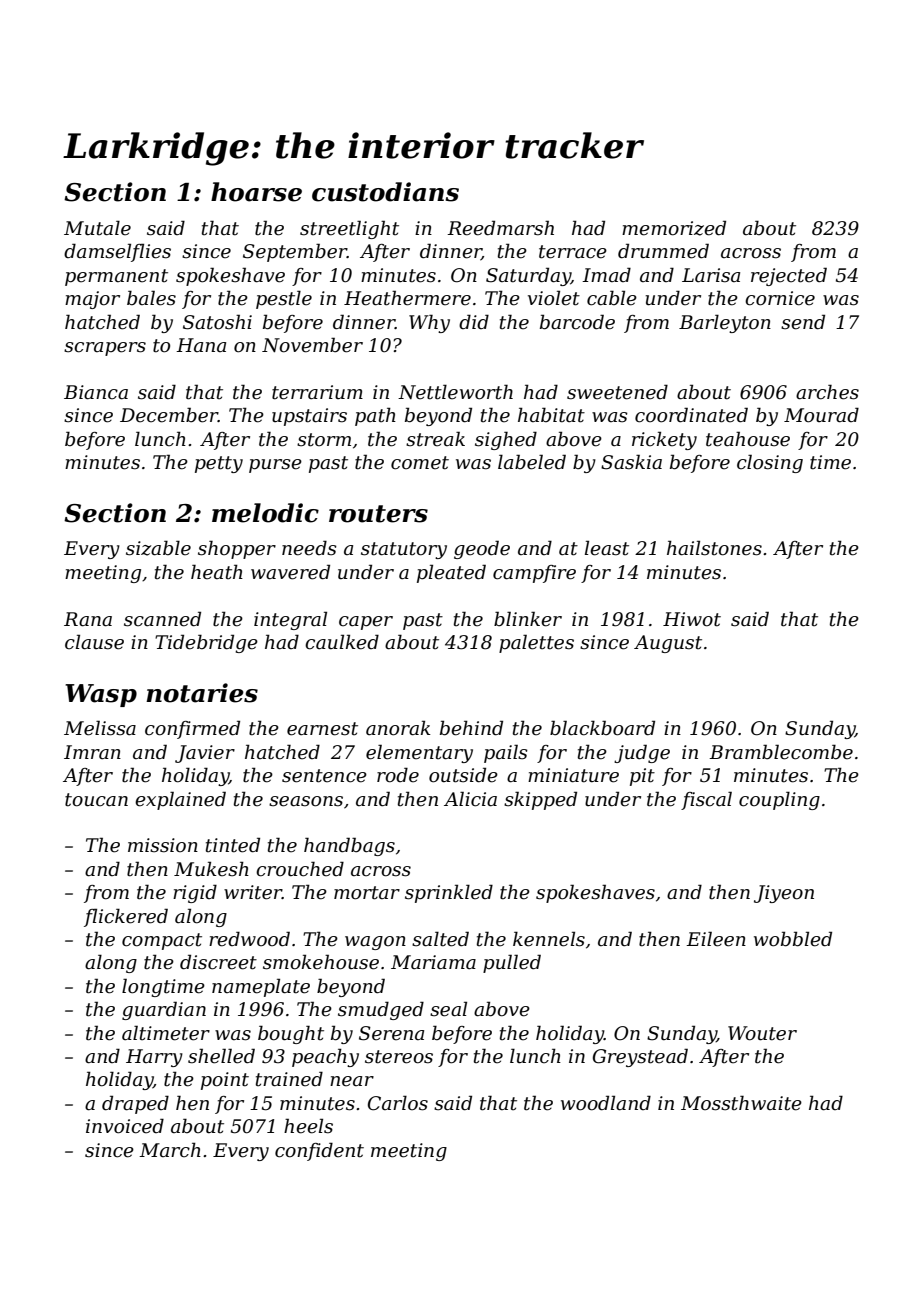 This screenshot has height=1311, width=924. Describe the element at coordinates (101, 695) in the screenshot. I see `Wasp` at that location.
